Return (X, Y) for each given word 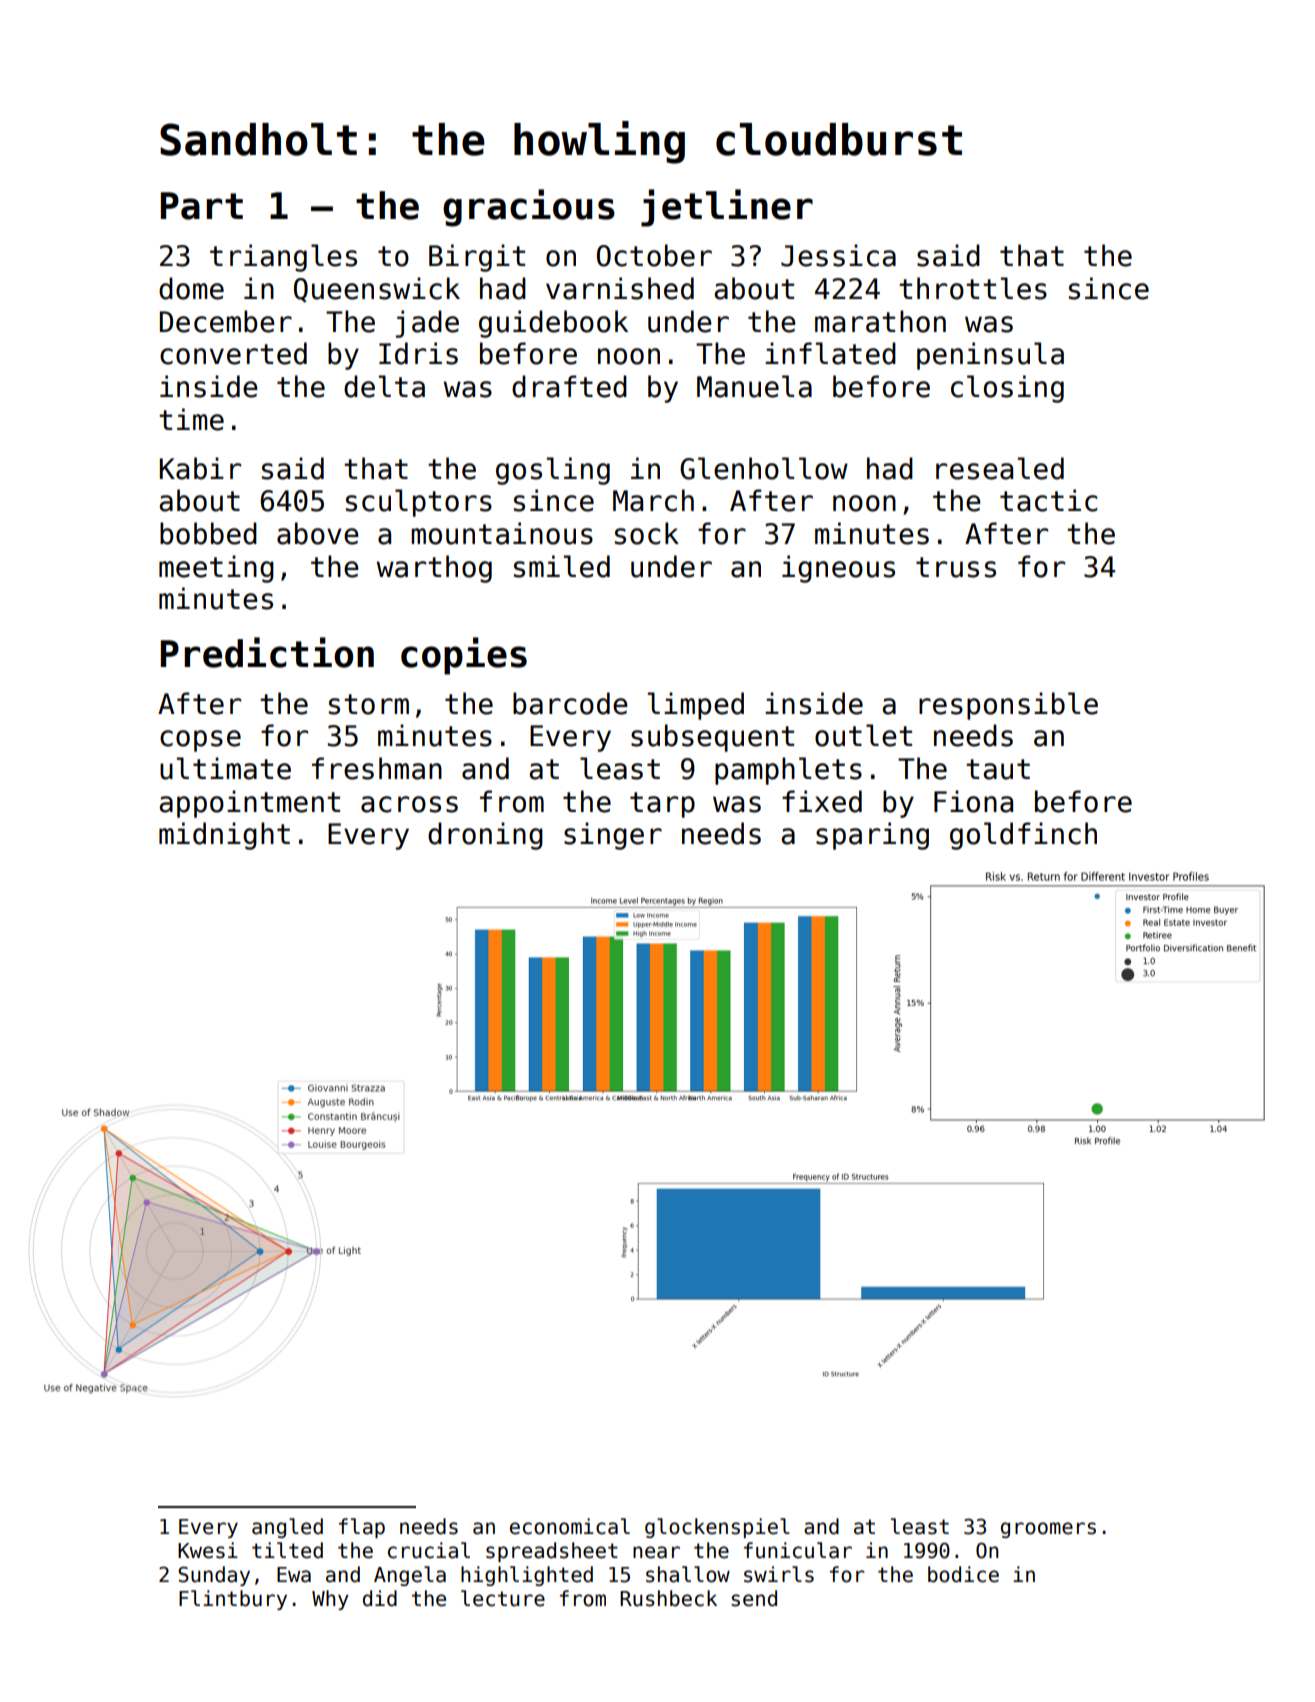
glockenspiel (717, 1528)
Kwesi (208, 1550)
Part (202, 206)
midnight (224, 836)
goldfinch (1023, 836)
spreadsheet (552, 1552)
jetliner (727, 208)
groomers (1048, 1530)
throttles (973, 288)
